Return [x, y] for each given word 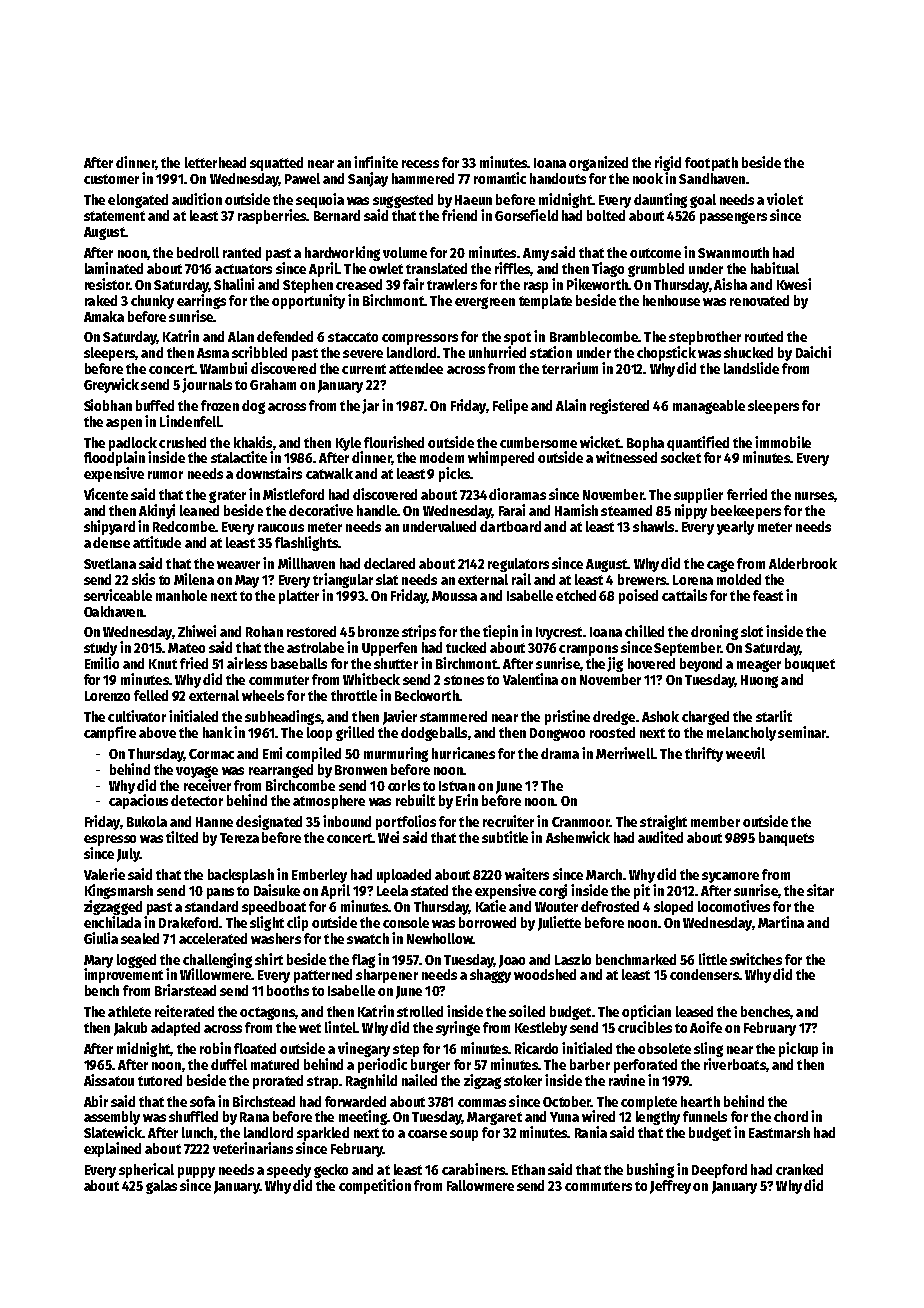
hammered [423, 178]
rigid [668, 163]
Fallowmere [480, 1185]
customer [111, 179]
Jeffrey [670, 1187]
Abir [96, 1101]
